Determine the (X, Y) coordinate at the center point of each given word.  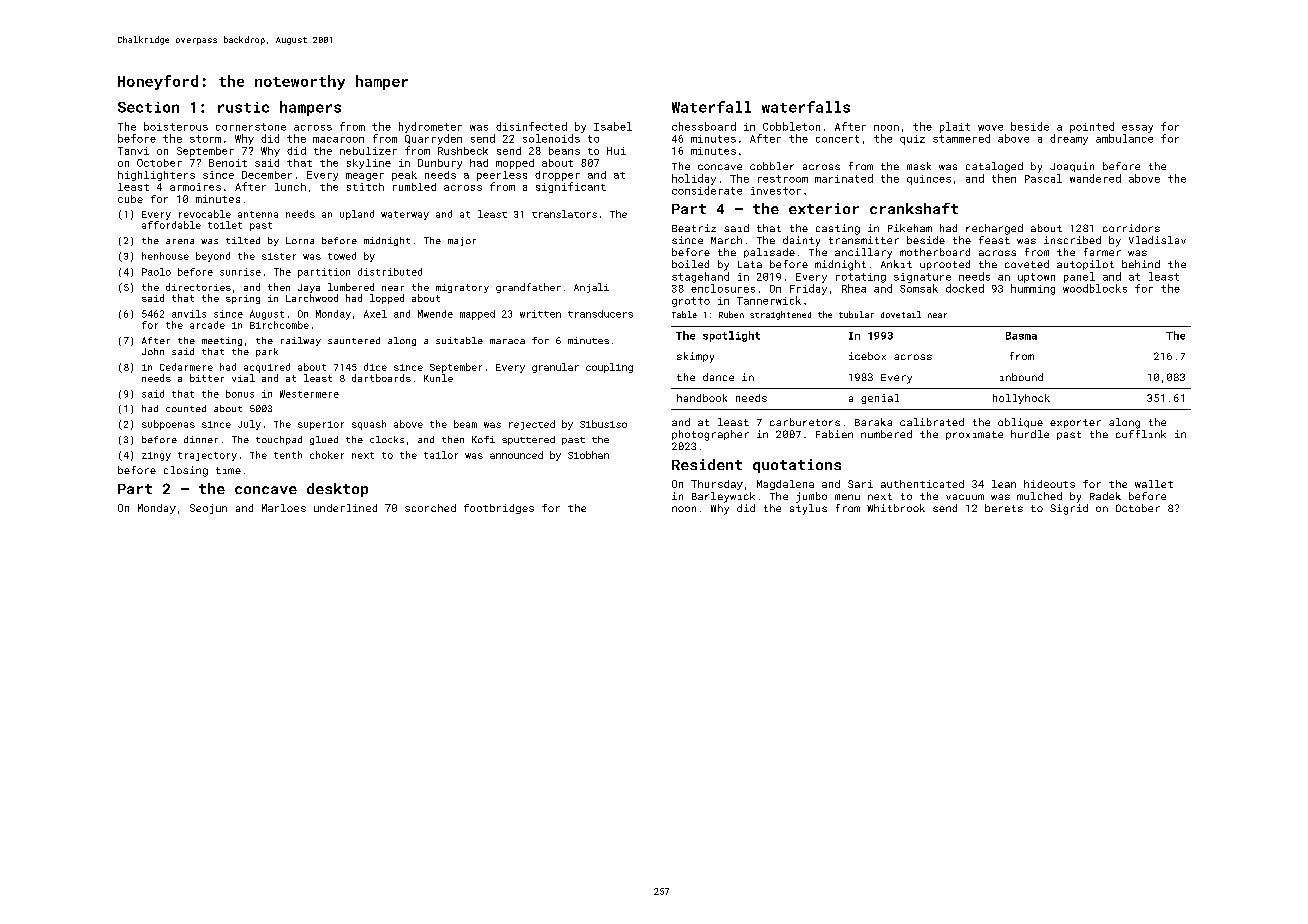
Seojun (208, 509)
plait (955, 127)
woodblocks (1095, 288)
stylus (808, 509)
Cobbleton (791, 126)
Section (148, 107)
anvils (189, 314)
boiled (690, 264)
